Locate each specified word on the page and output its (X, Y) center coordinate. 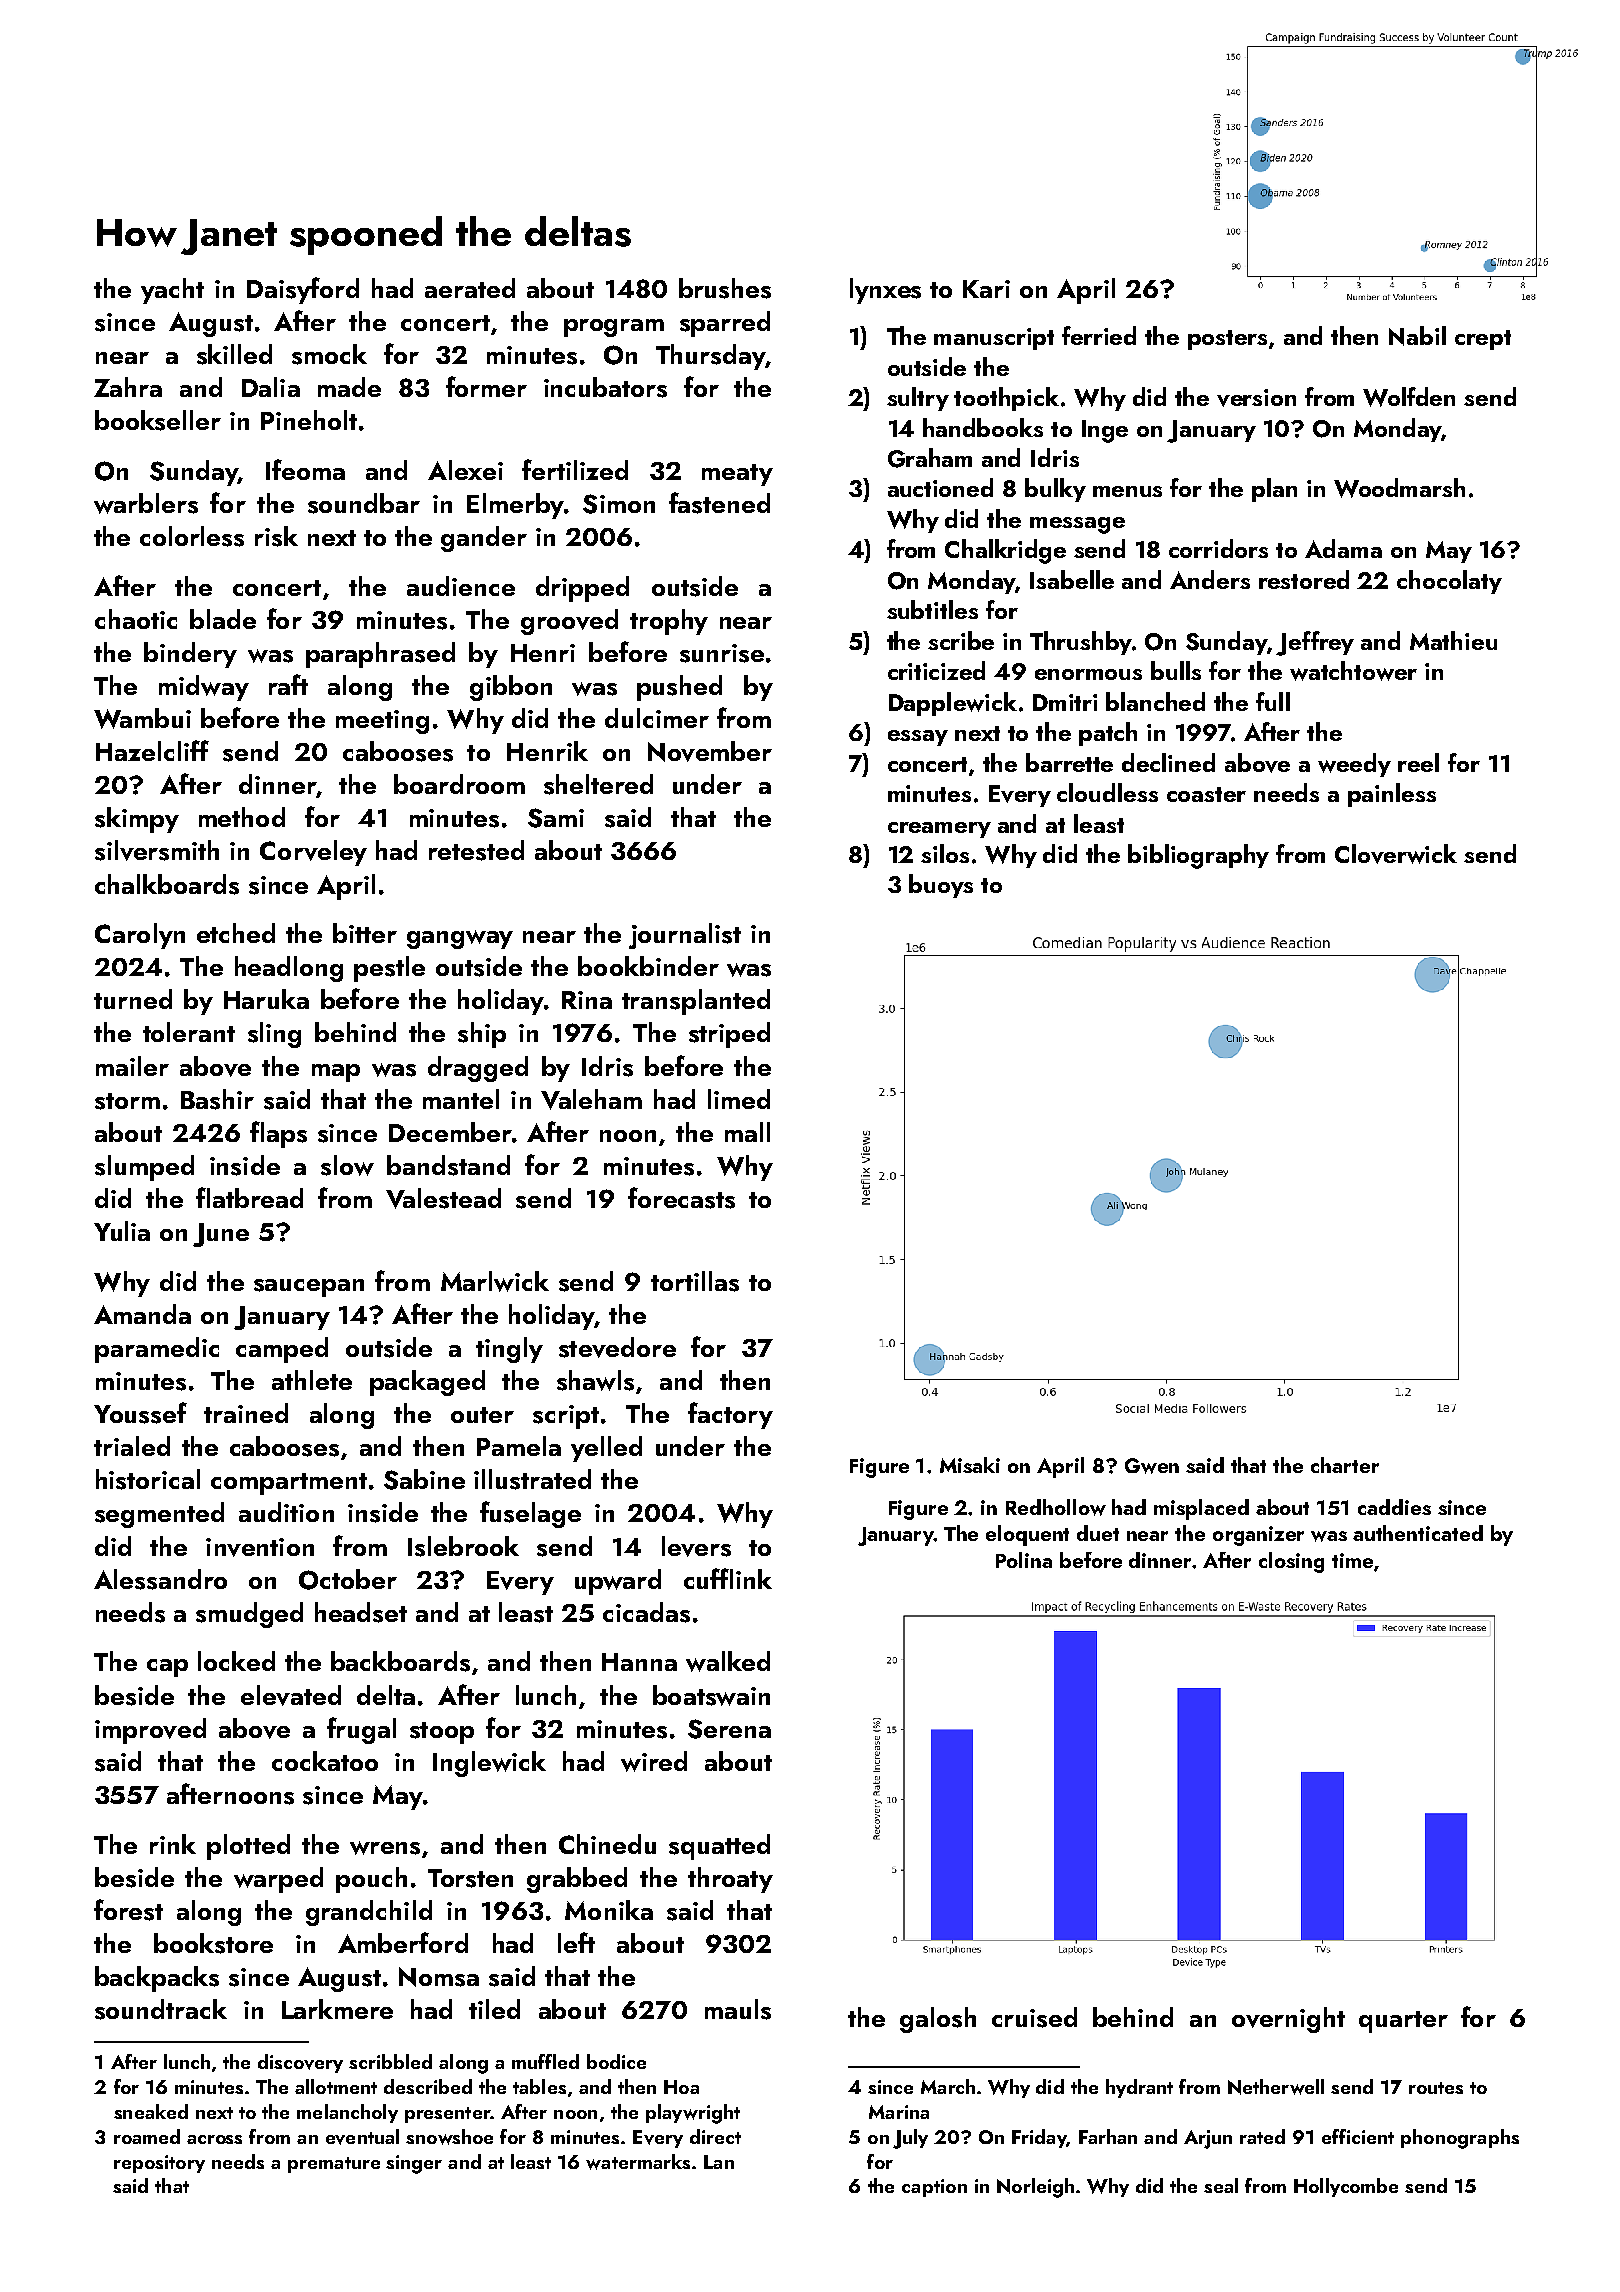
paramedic (157, 1350)
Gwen (1152, 1466)
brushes (725, 288)
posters (1227, 340)
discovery (300, 2063)
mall (747, 1132)
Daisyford (303, 290)
